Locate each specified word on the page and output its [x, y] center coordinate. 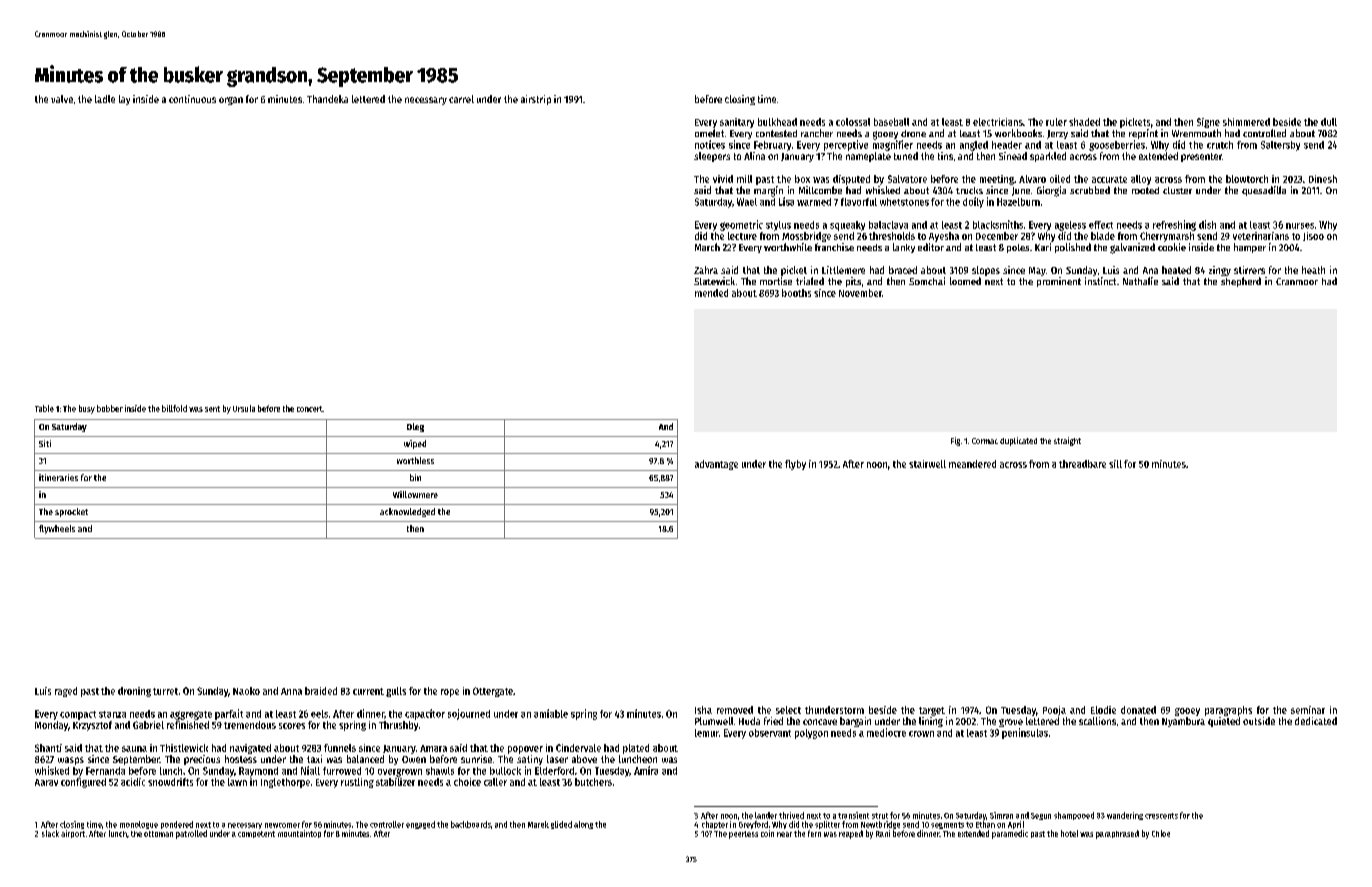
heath [1313, 270]
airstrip [536, 100]
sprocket [71, 512]
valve [62, 99]
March [707, 247]
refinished [188, 725]
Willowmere [415, 494]
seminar [1308, 710]
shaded [1084, 122]
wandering [1125, 816]
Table [44, 408]
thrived [791, 815]
